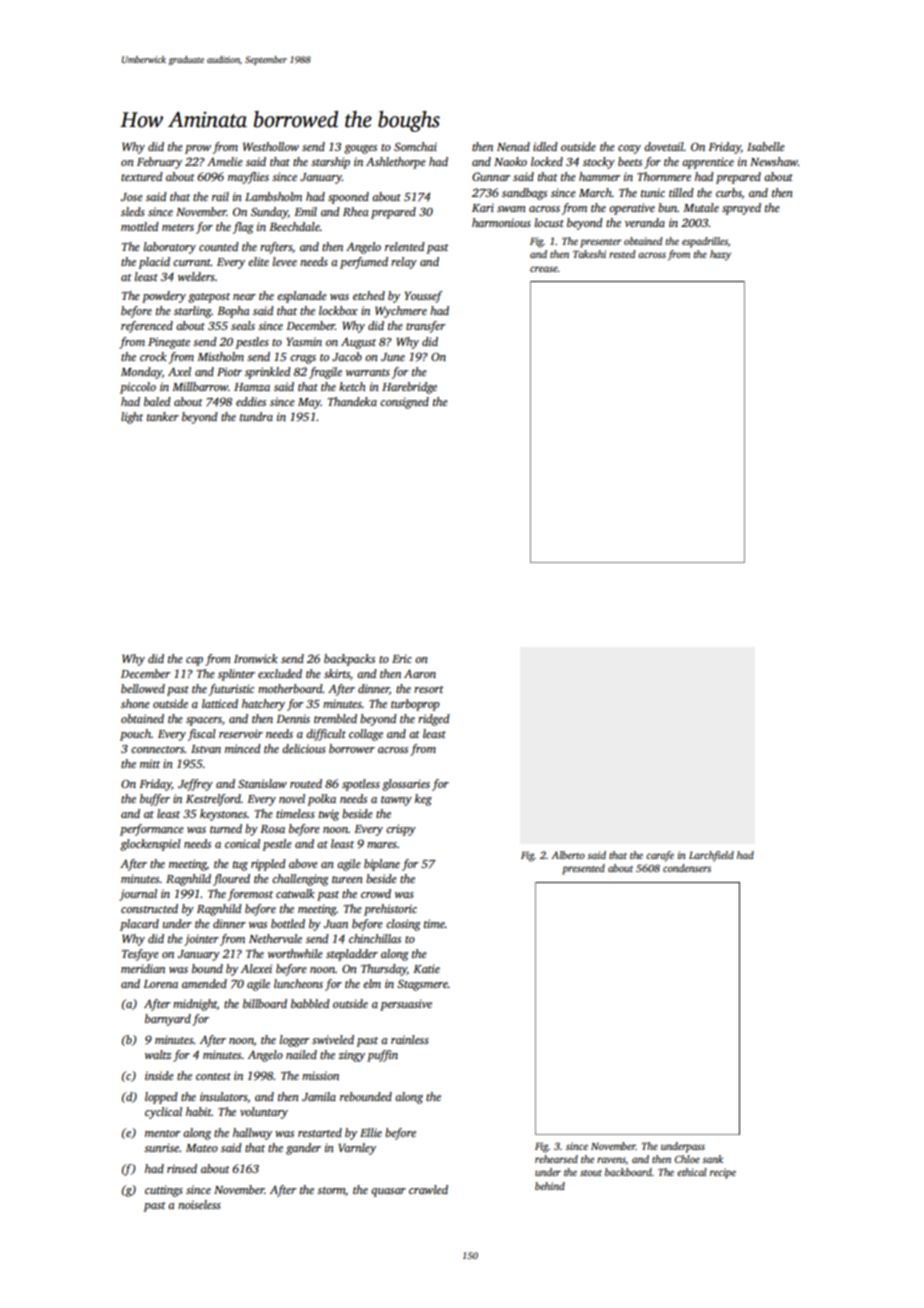 This screenshot has height=1308, width=924. Describe the element at coordinates (511, 209) in the screenshot. I see `swam` at that location.
